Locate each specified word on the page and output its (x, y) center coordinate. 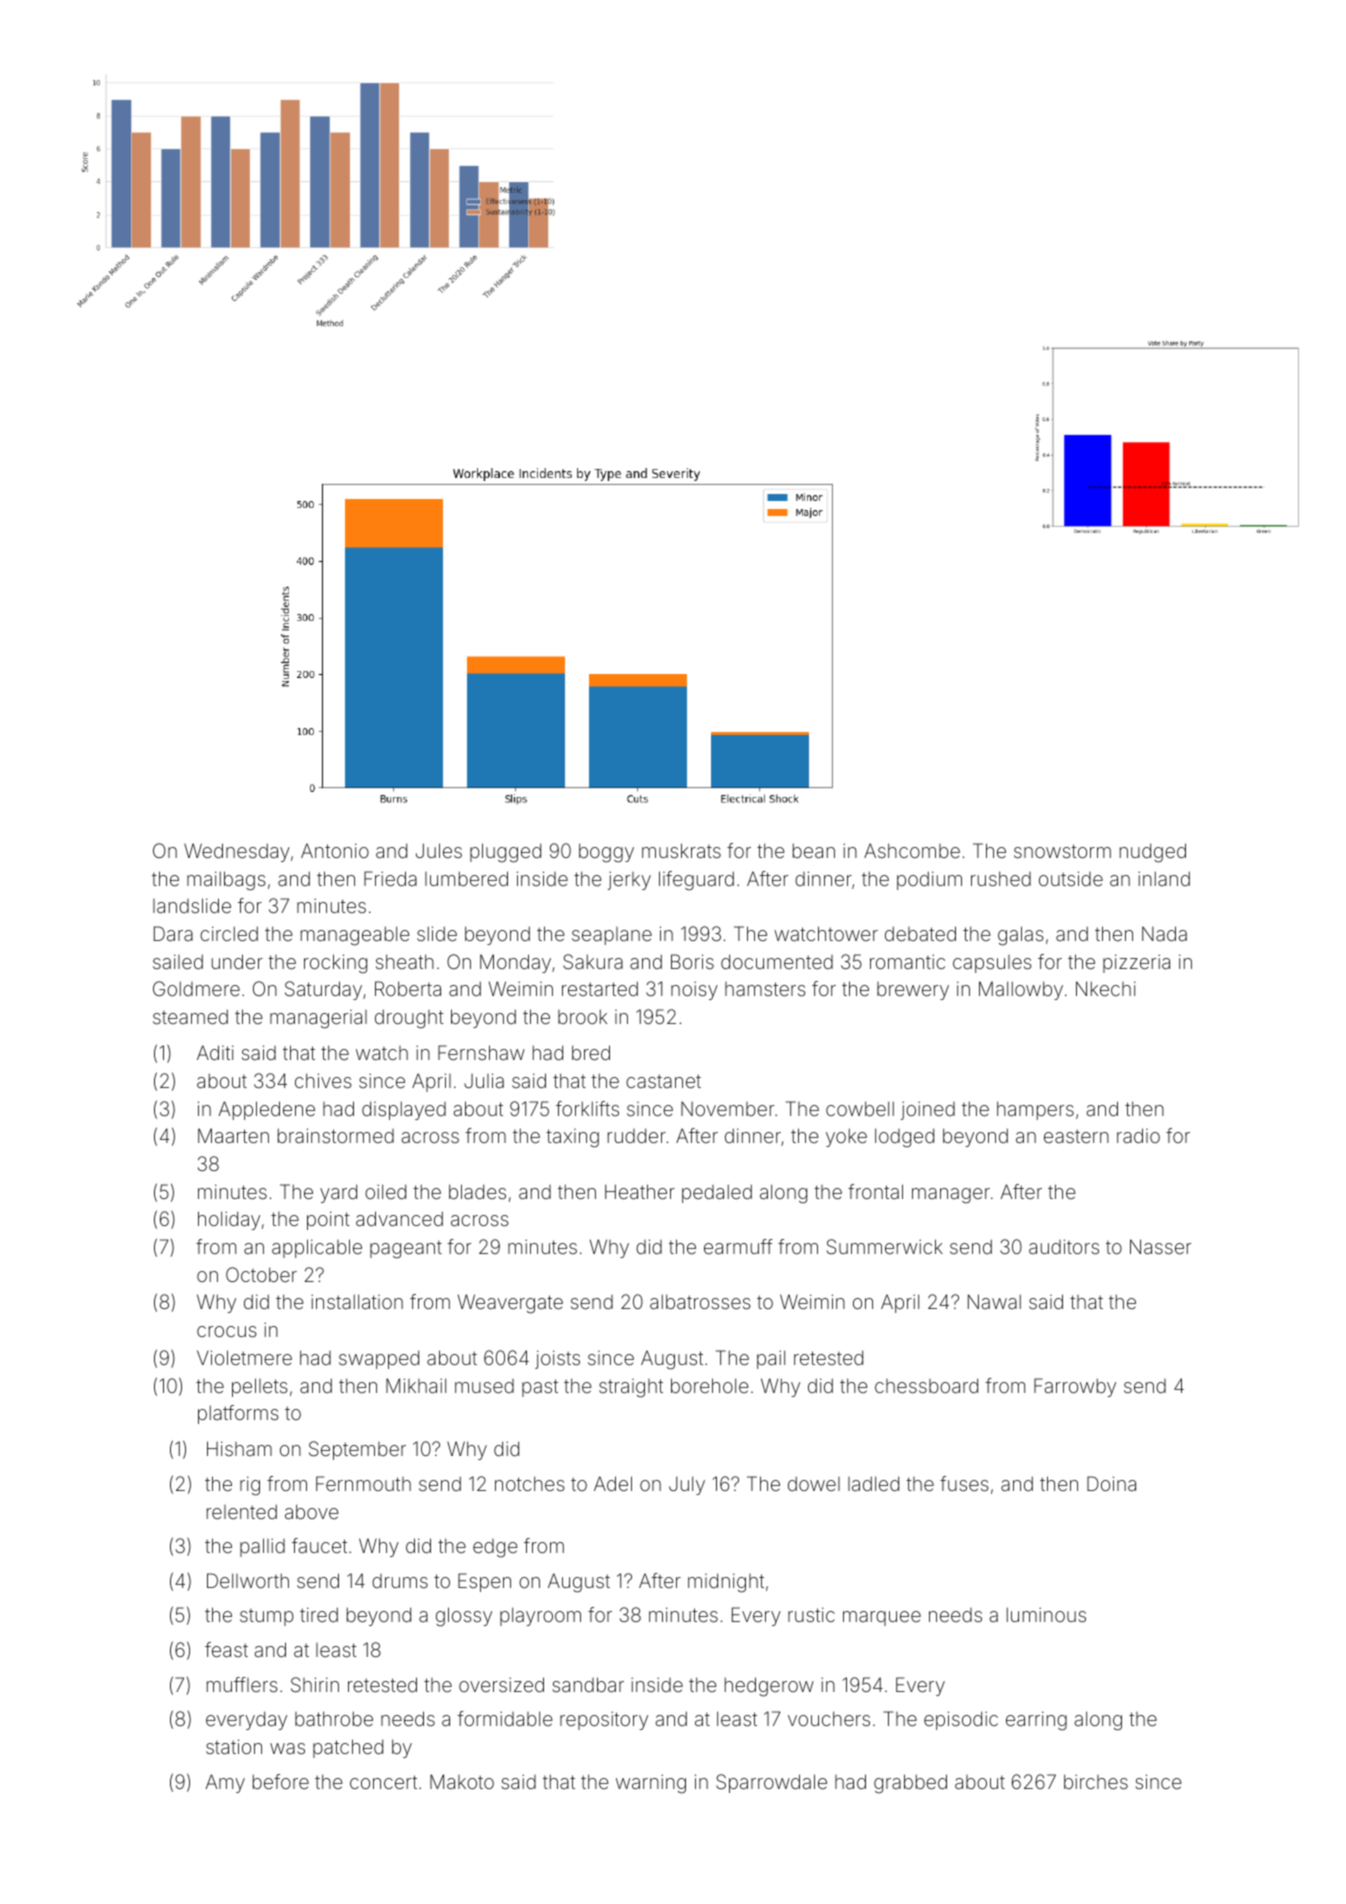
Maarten (233, 1135)
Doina (1111, 1483)
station (234, 1746)
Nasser (1160, 1246)
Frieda (390, 878)
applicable (317, 1248)
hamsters (765, 989)
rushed (1001, 878)
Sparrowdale (771, 1783)
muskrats (681, 850)
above (311, 1511)
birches (1096, 1781)
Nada (1164, 933)
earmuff (738, 1246)
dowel (814, 1483)
